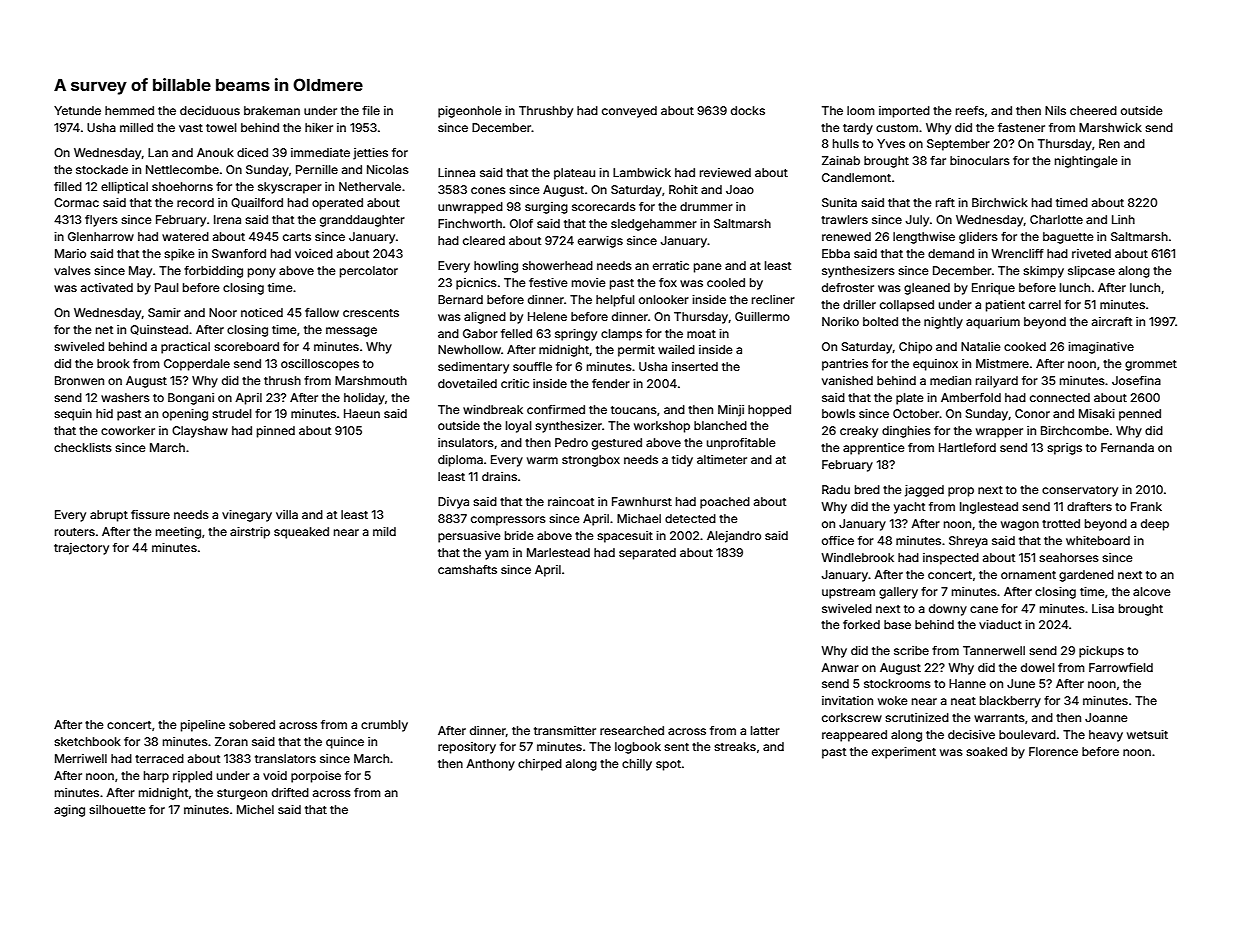  I want to click on Hartleford, so click(967, 447).
